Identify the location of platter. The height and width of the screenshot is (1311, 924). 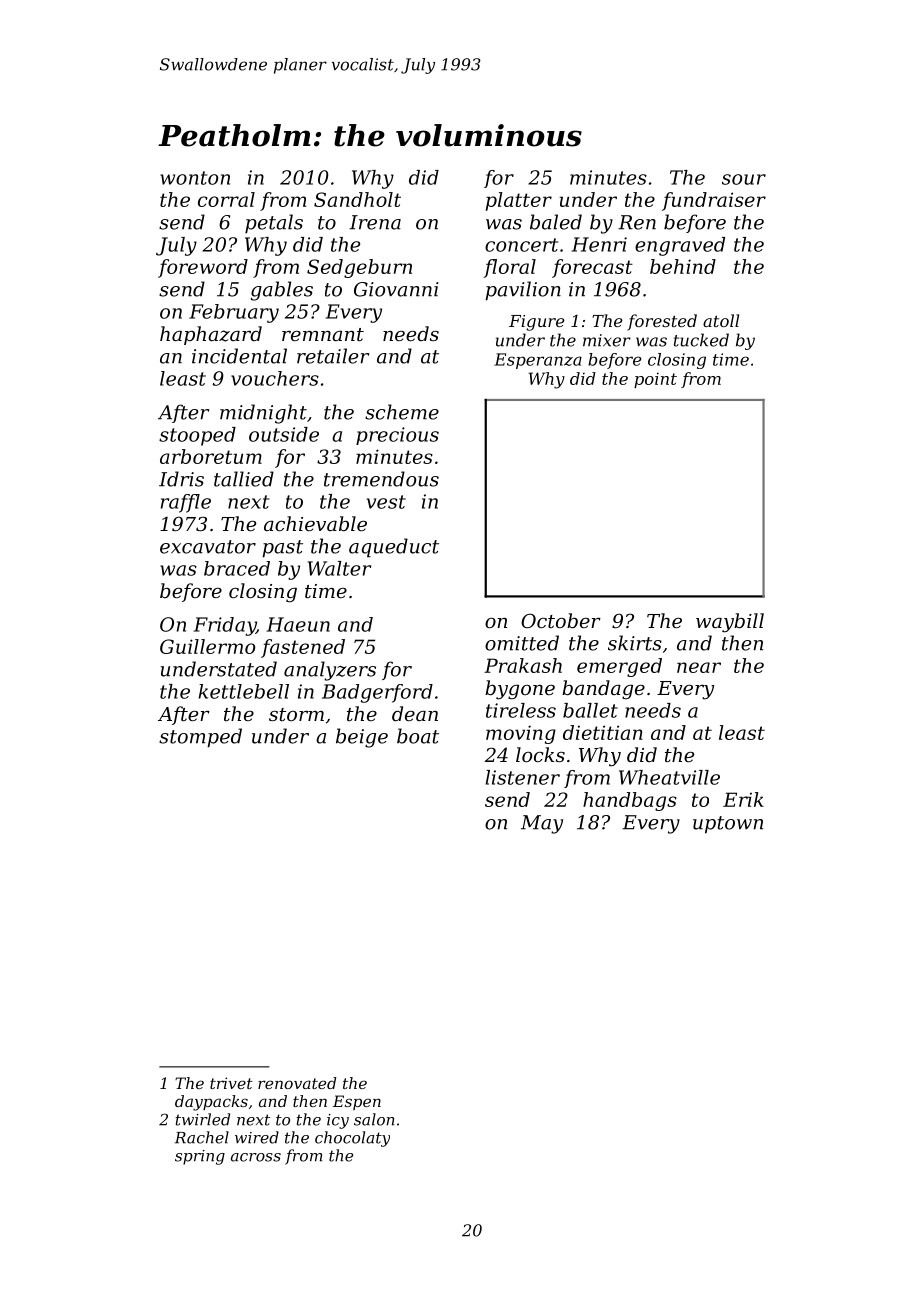
(518, 201).
